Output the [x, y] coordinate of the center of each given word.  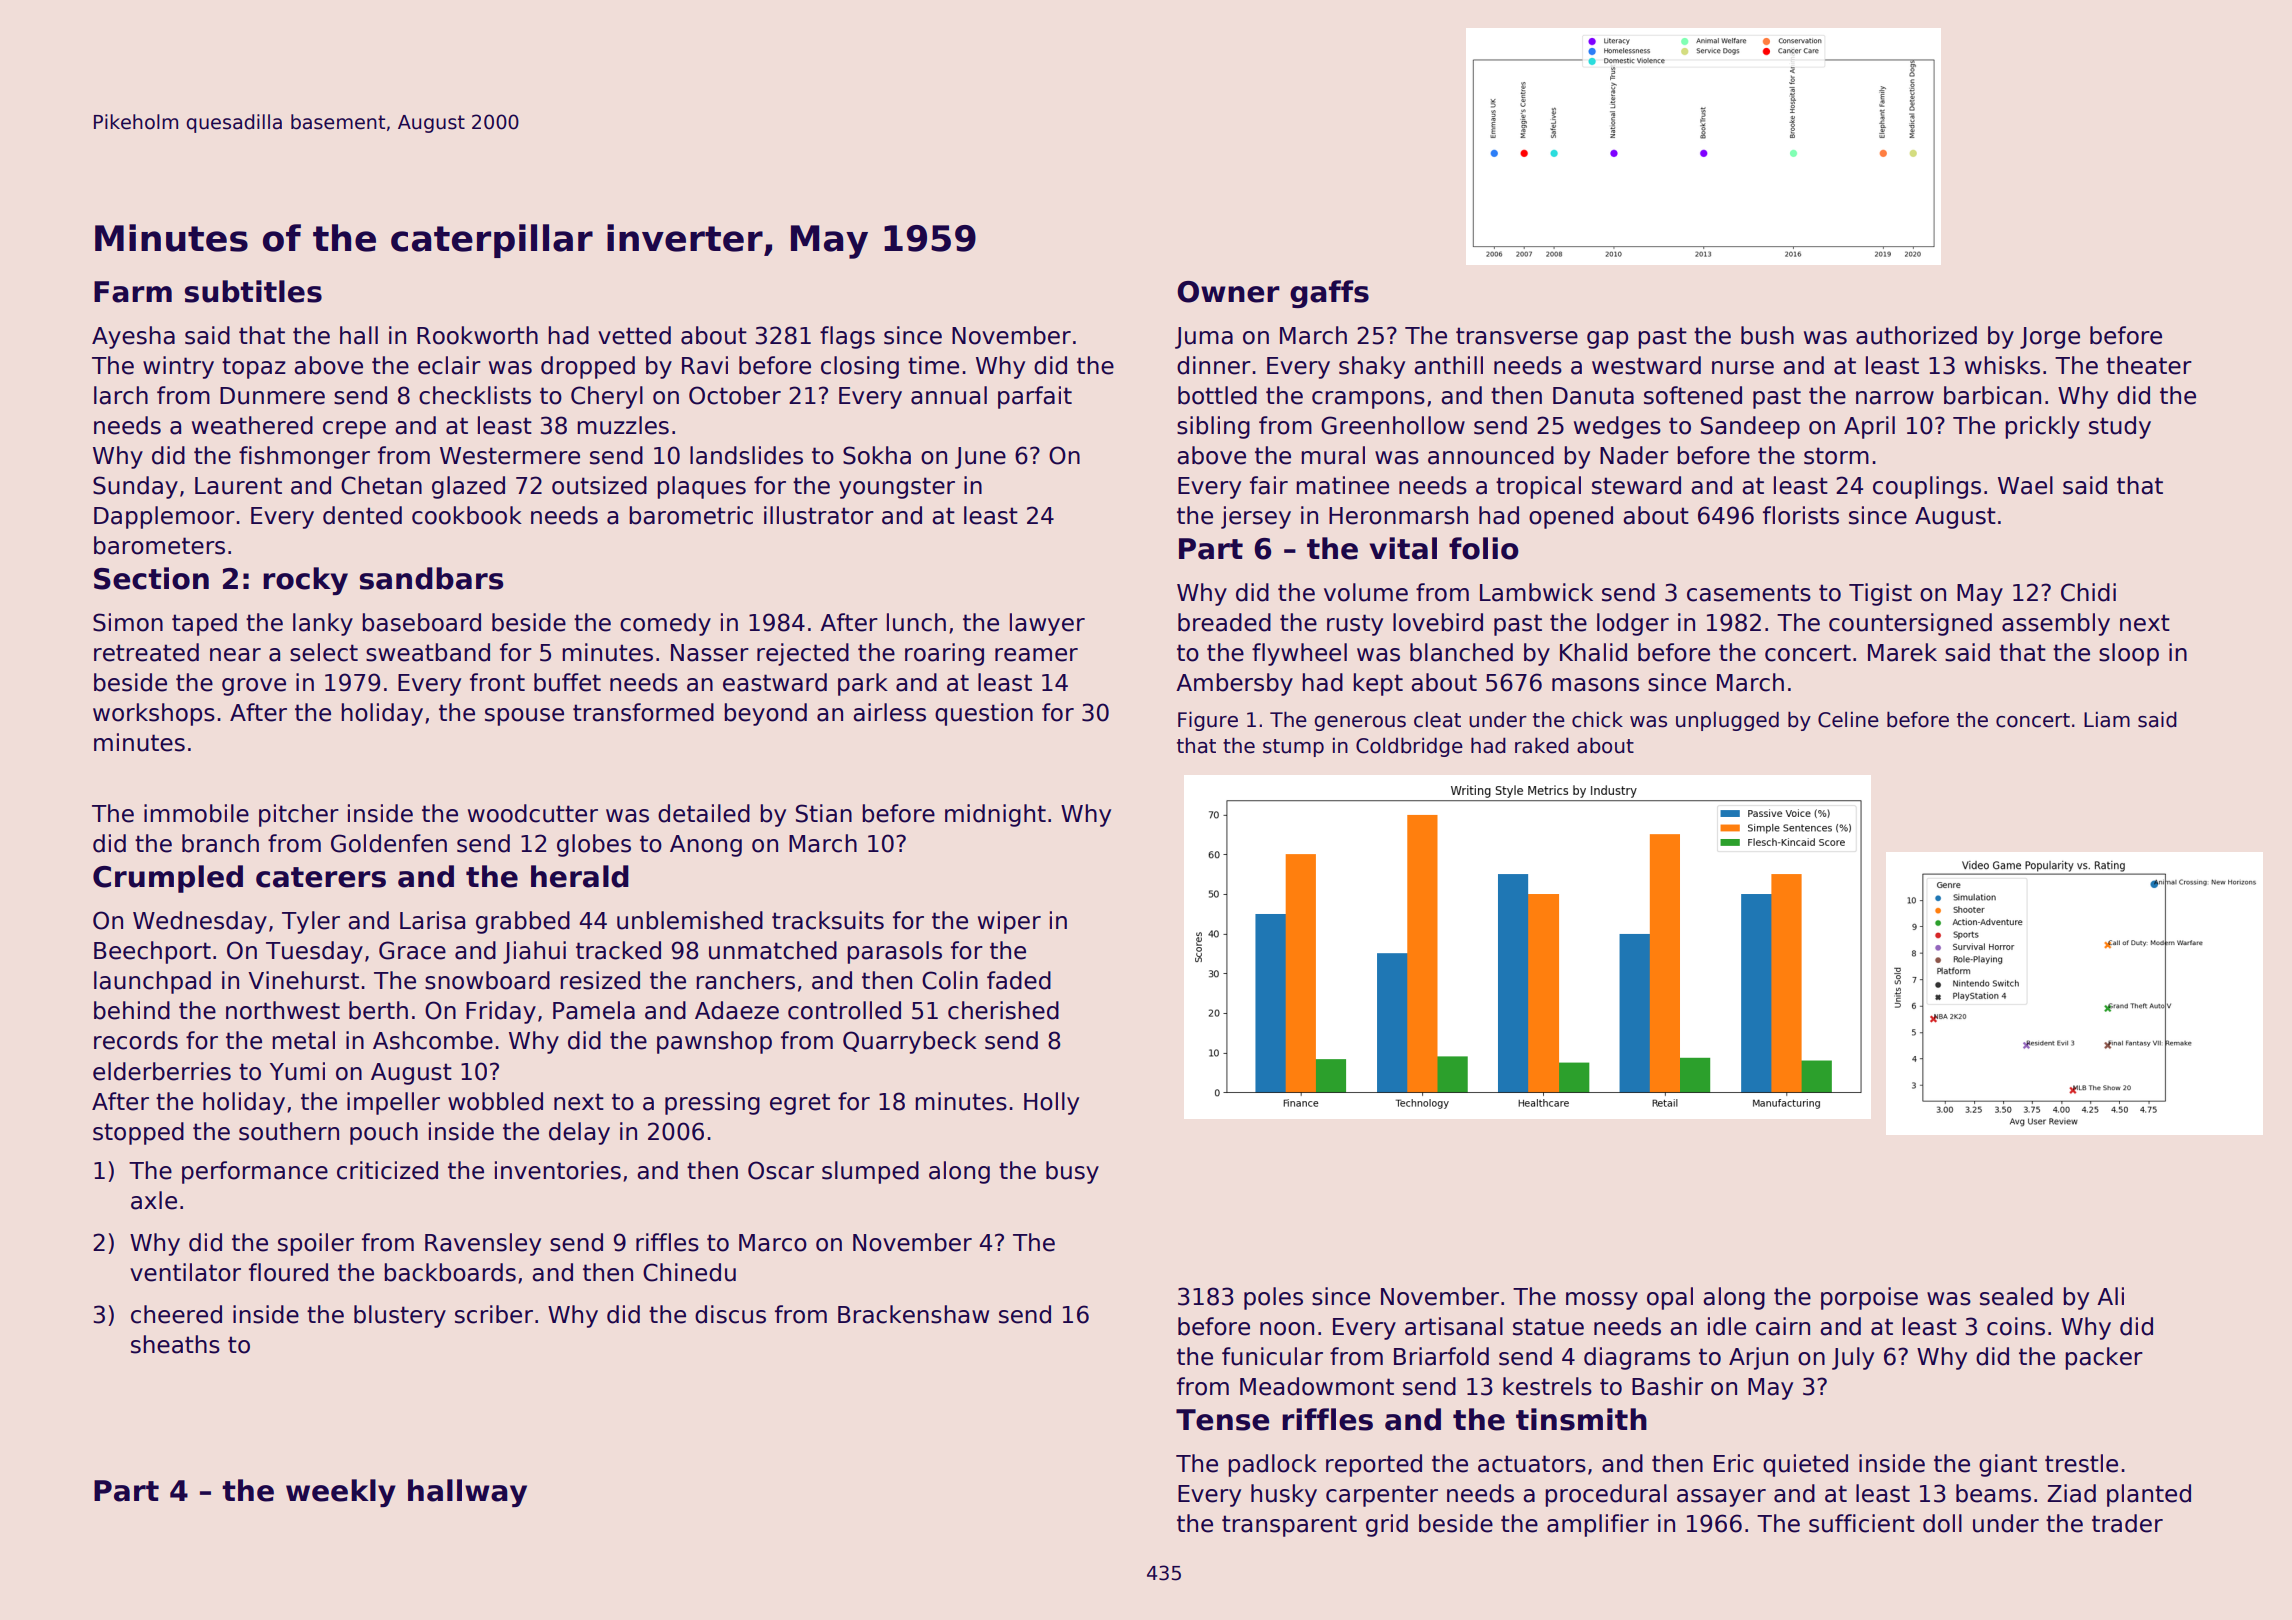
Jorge [2050, 338]
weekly [341, 1493]
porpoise [1869, 1298]
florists [1801, 515]
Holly [1051, 1103]
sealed [2016, 1296]
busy [1072, 1172]
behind [132, 1010]
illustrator [819, 515]
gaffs [1329, 294]
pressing [712, 1103]
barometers [159, 545]
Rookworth [477, 335]
